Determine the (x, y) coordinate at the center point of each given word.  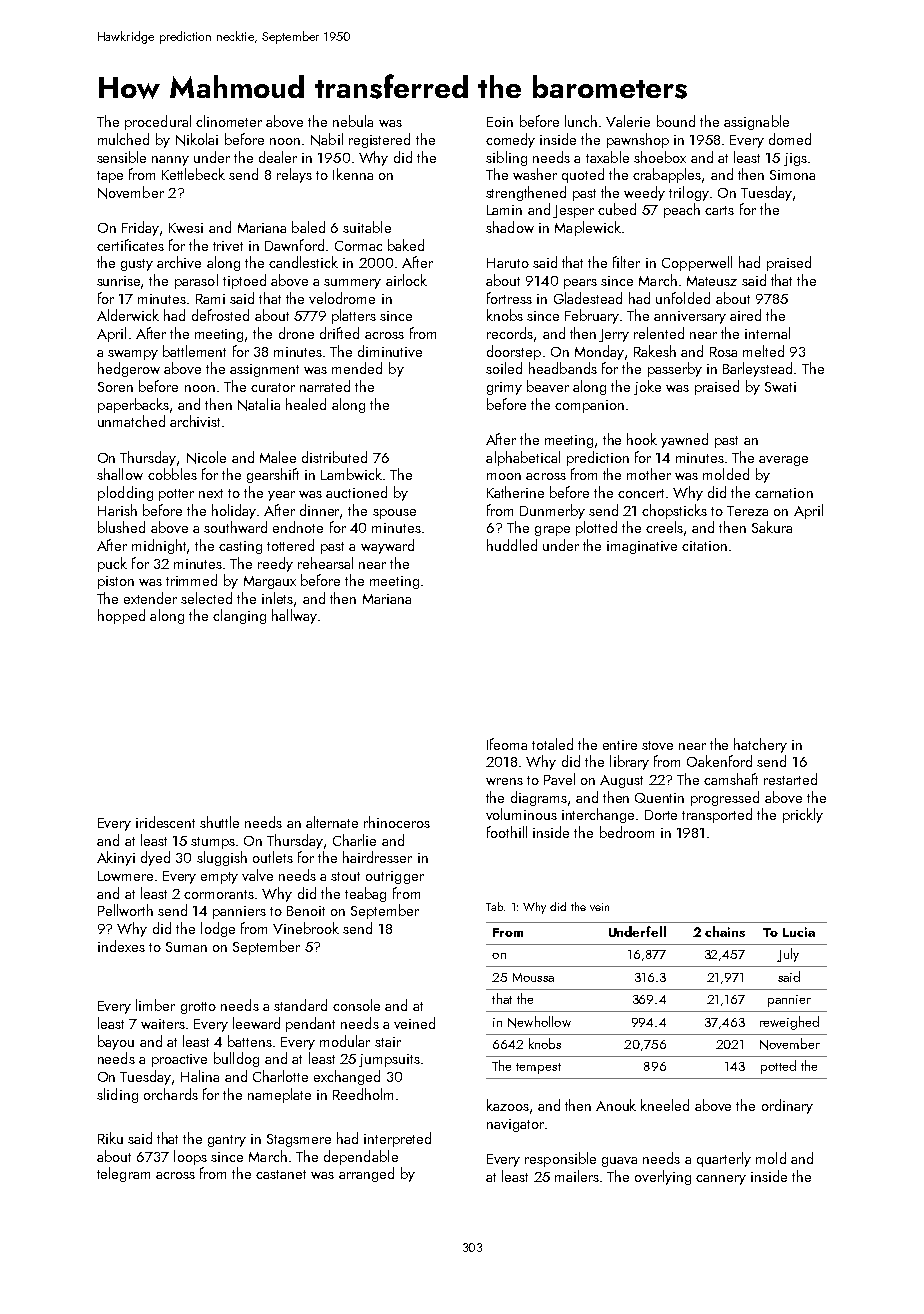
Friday (140, 228)
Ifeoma (507, 744)
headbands (563, 368)
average (783, 461)
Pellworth (125, 910)
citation (704, 546)
